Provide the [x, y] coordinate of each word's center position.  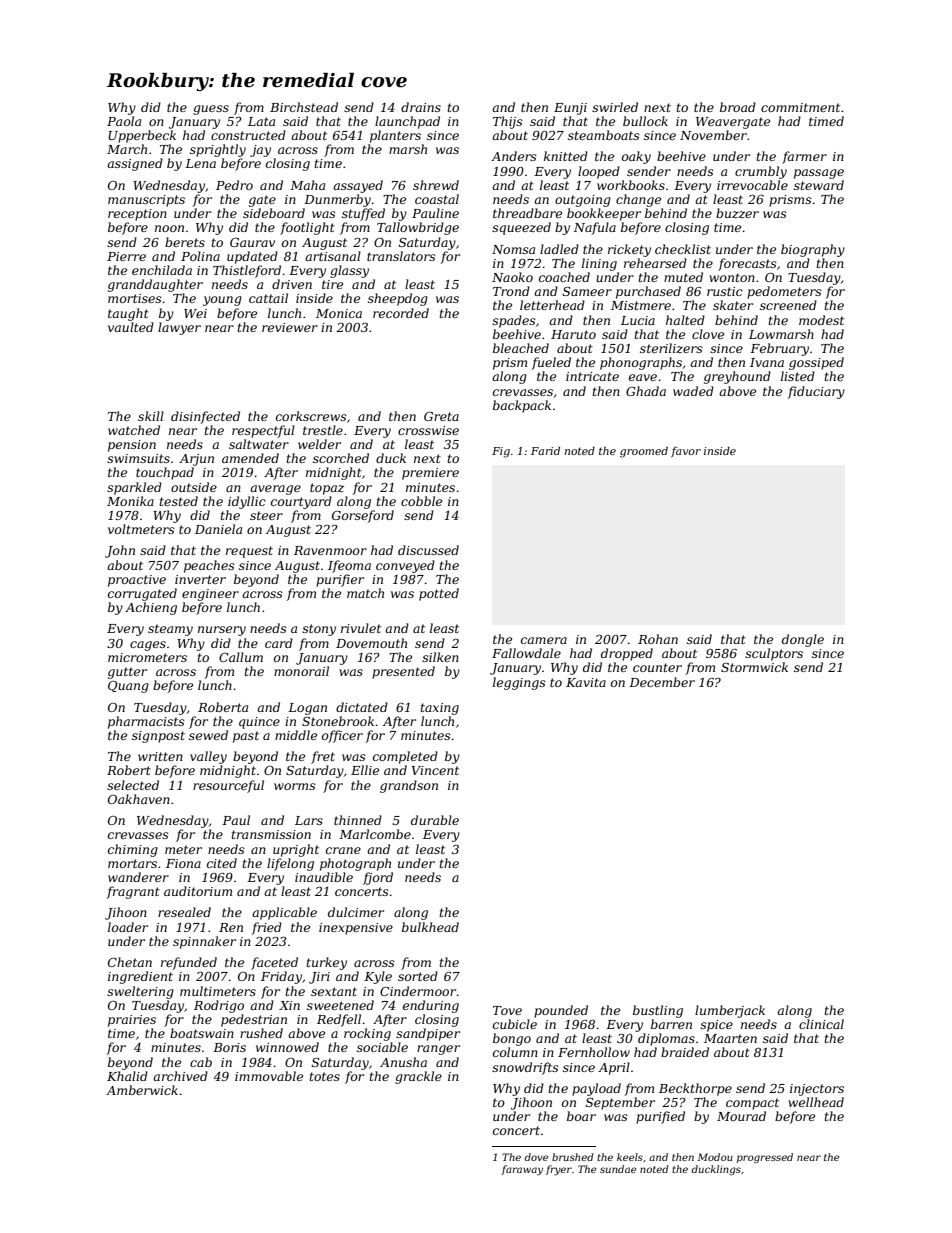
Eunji [570, 109]
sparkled [134, 488]
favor [686, 452]
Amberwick [142, 1090]
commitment [800, 107]
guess [211, 110]
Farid [545, 451]
